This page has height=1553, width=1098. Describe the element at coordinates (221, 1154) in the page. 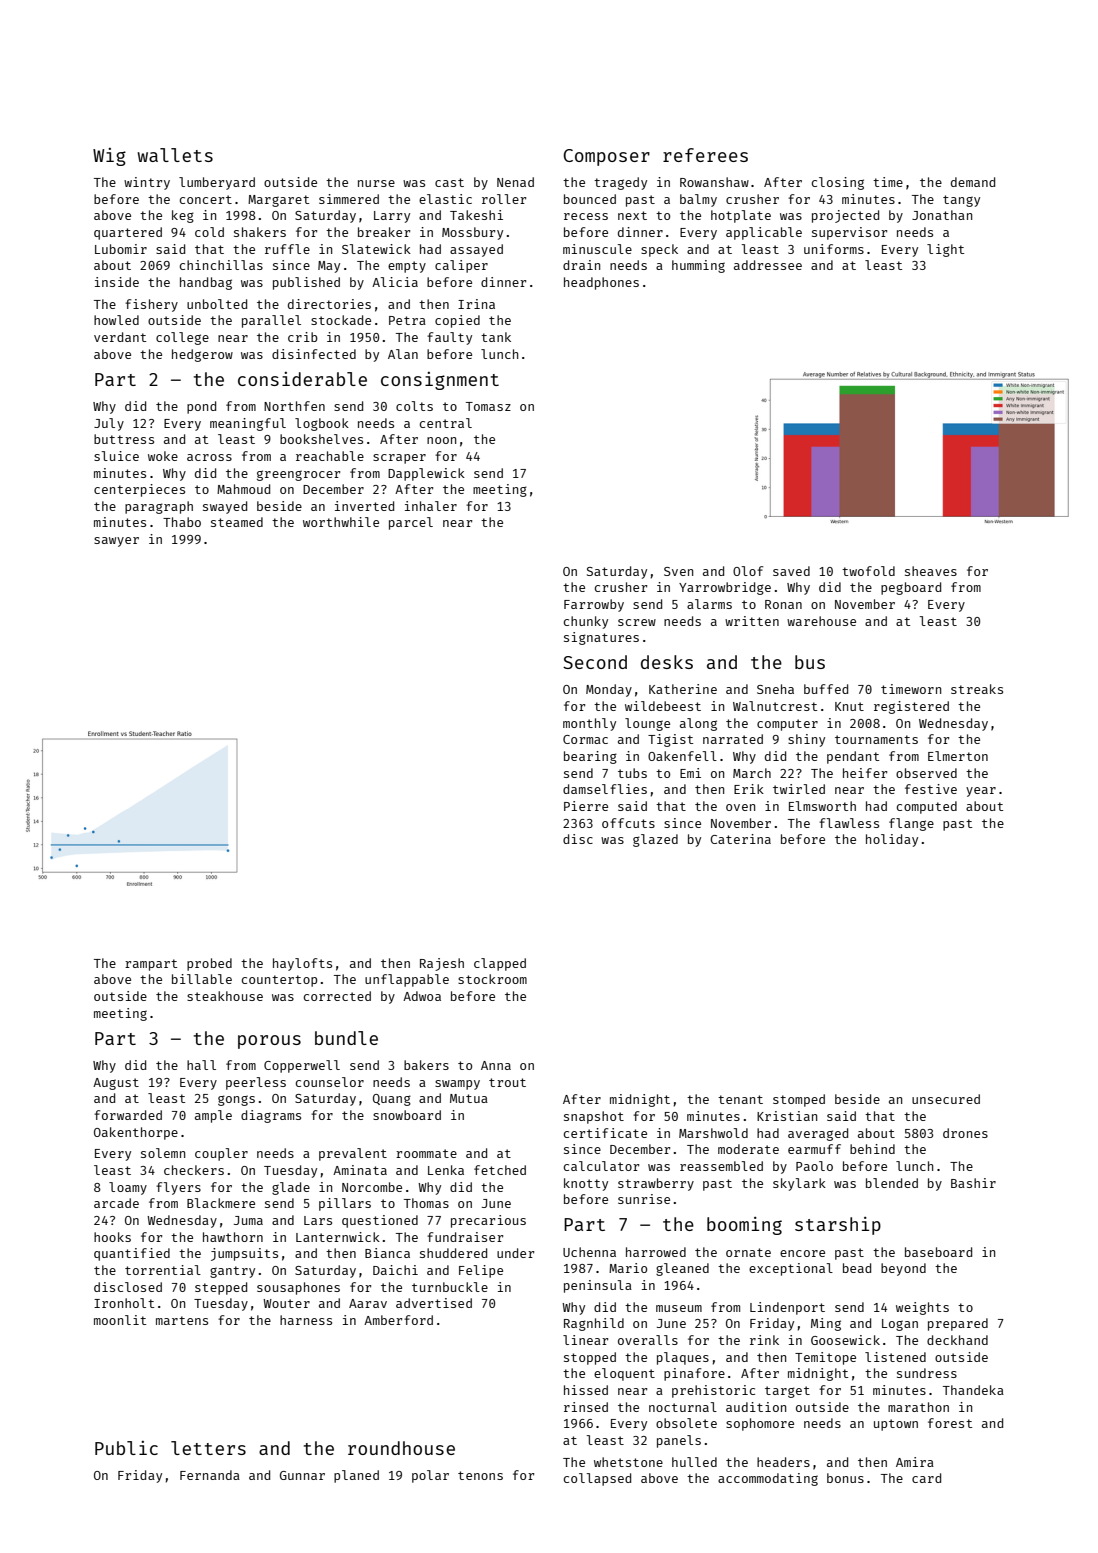

I see `coupler` at that location.
